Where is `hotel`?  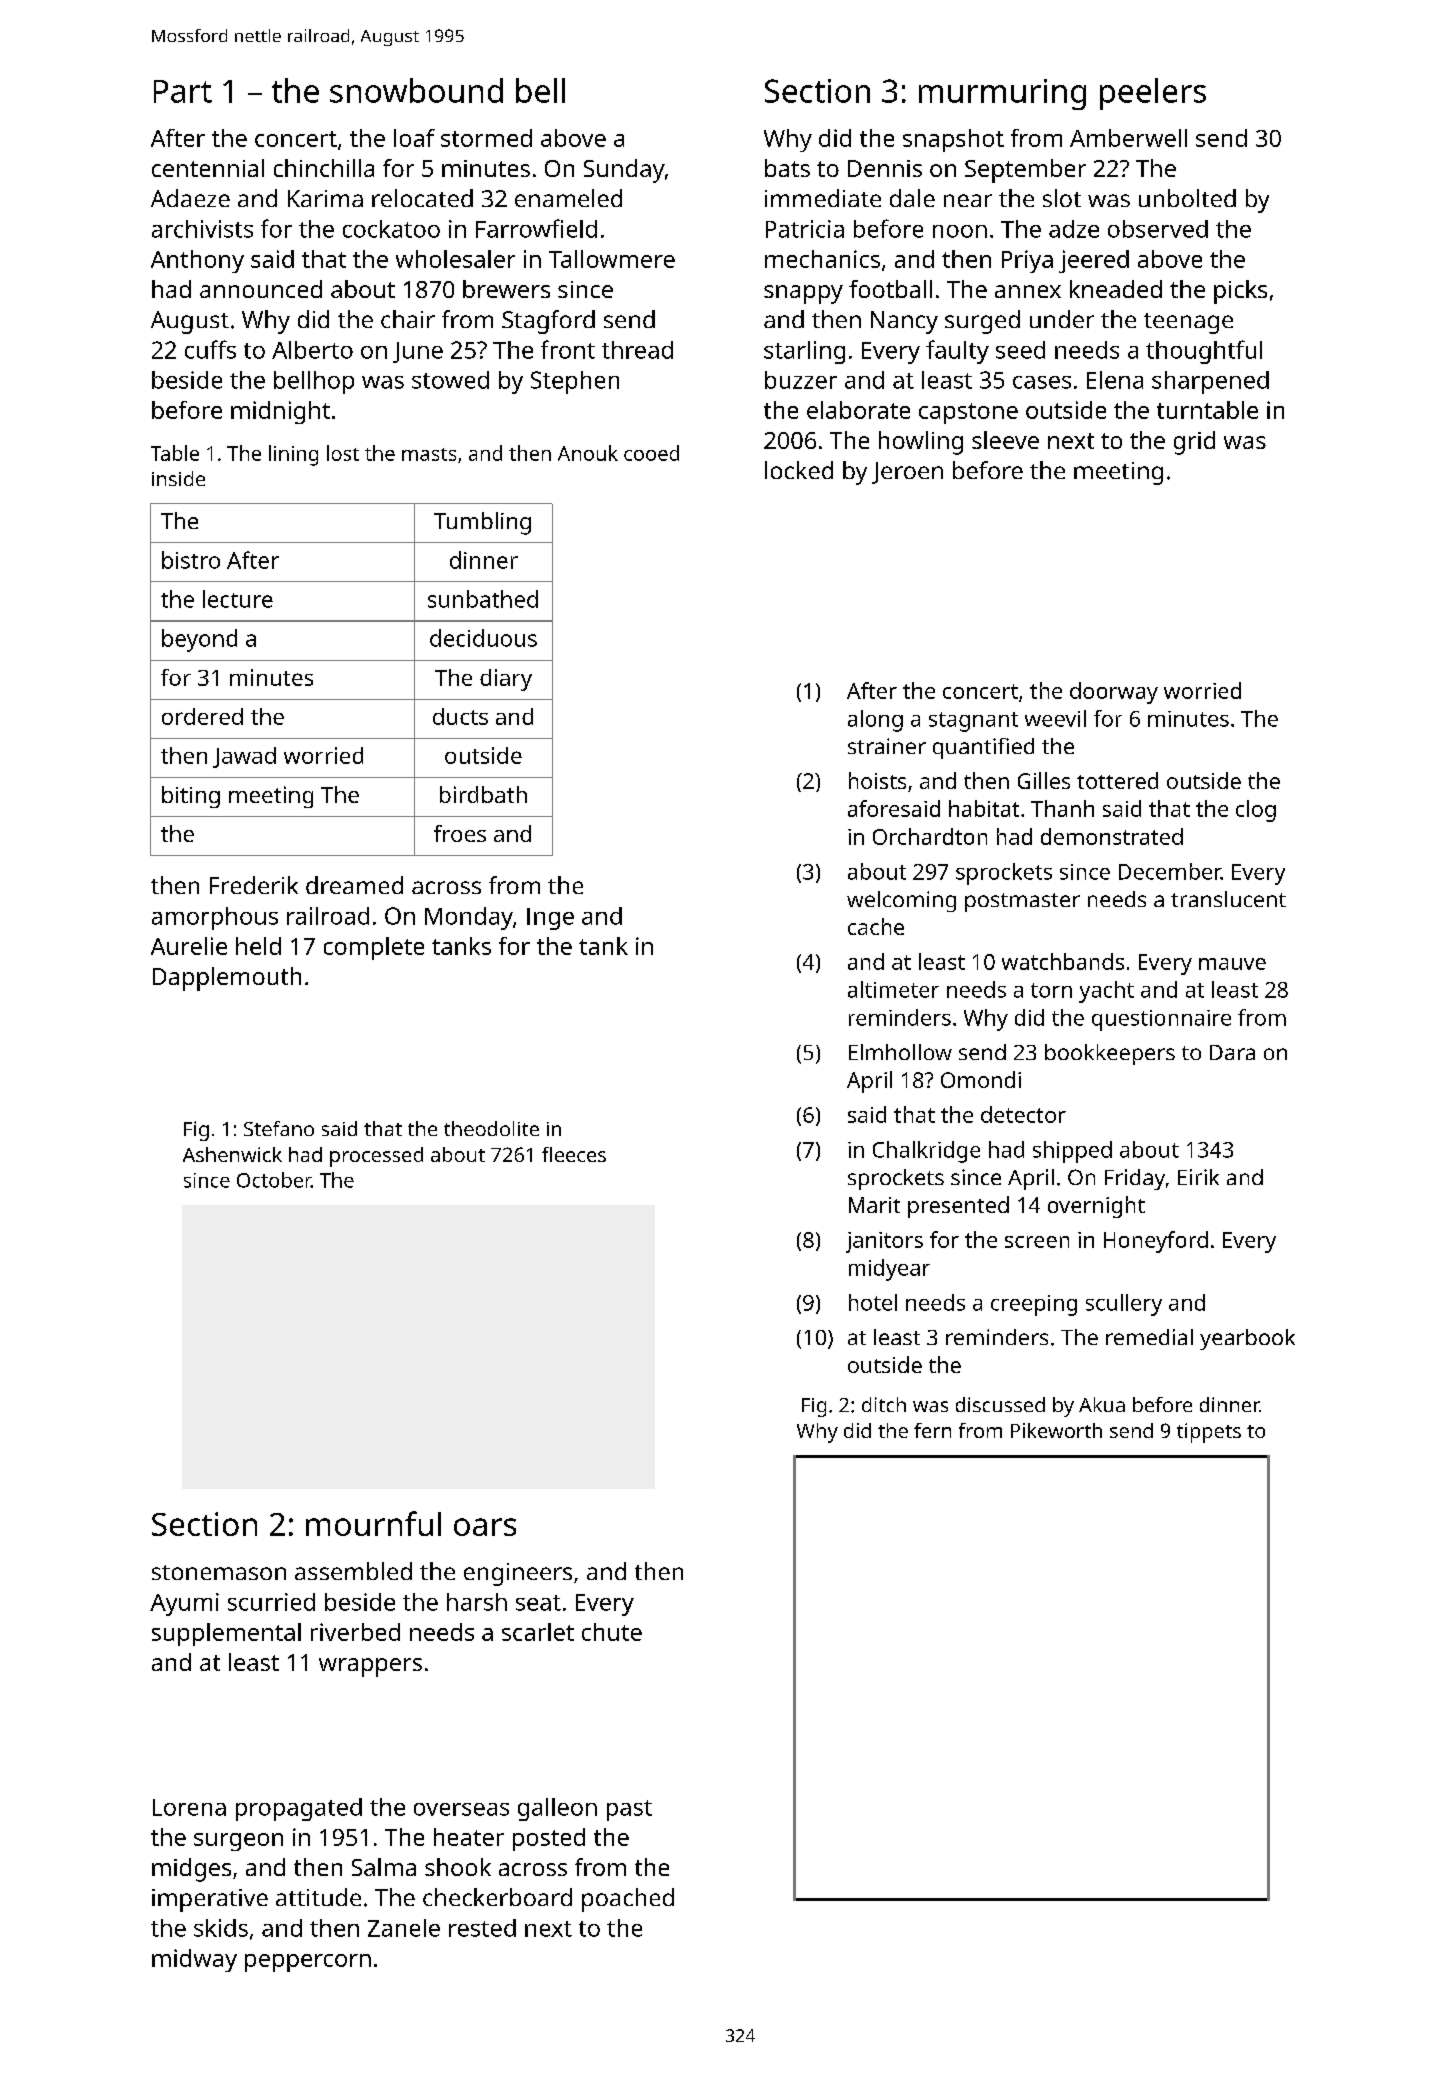
hotel is located at coordinates (873, 1302).
